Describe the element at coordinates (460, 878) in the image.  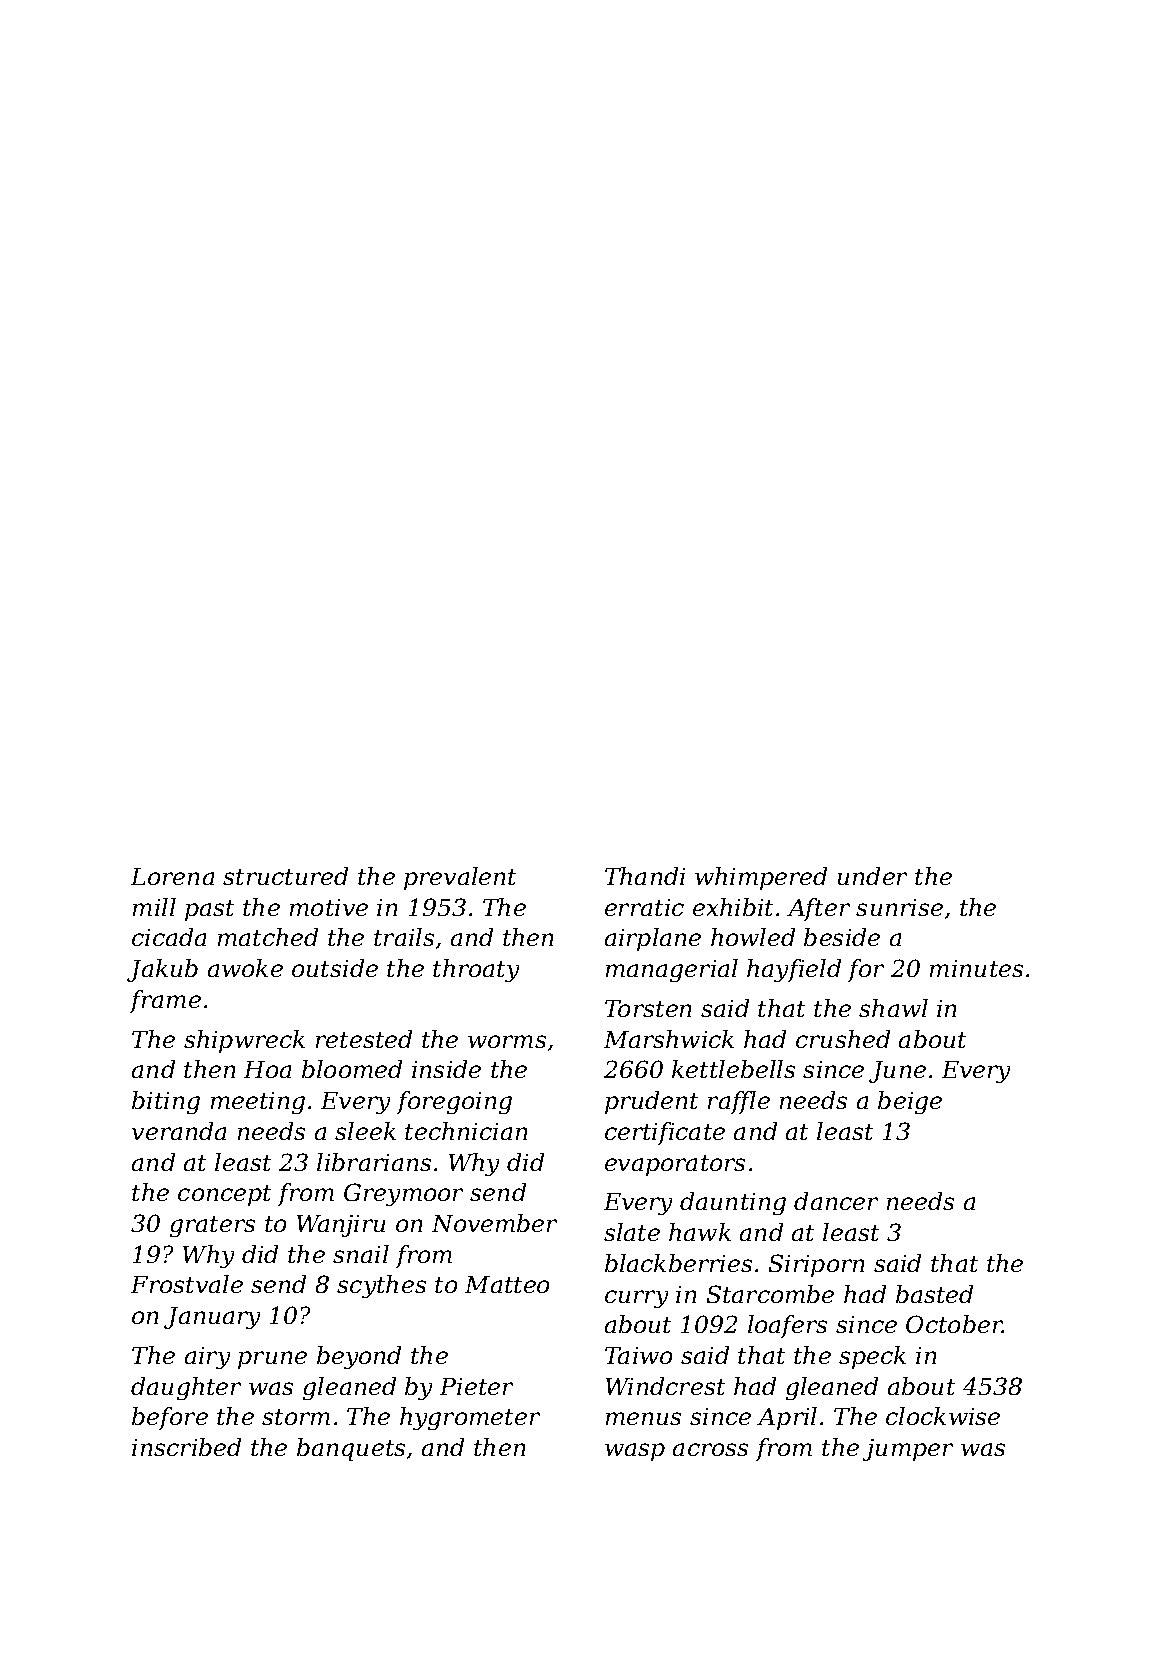
I see `prevalent` at that location.
